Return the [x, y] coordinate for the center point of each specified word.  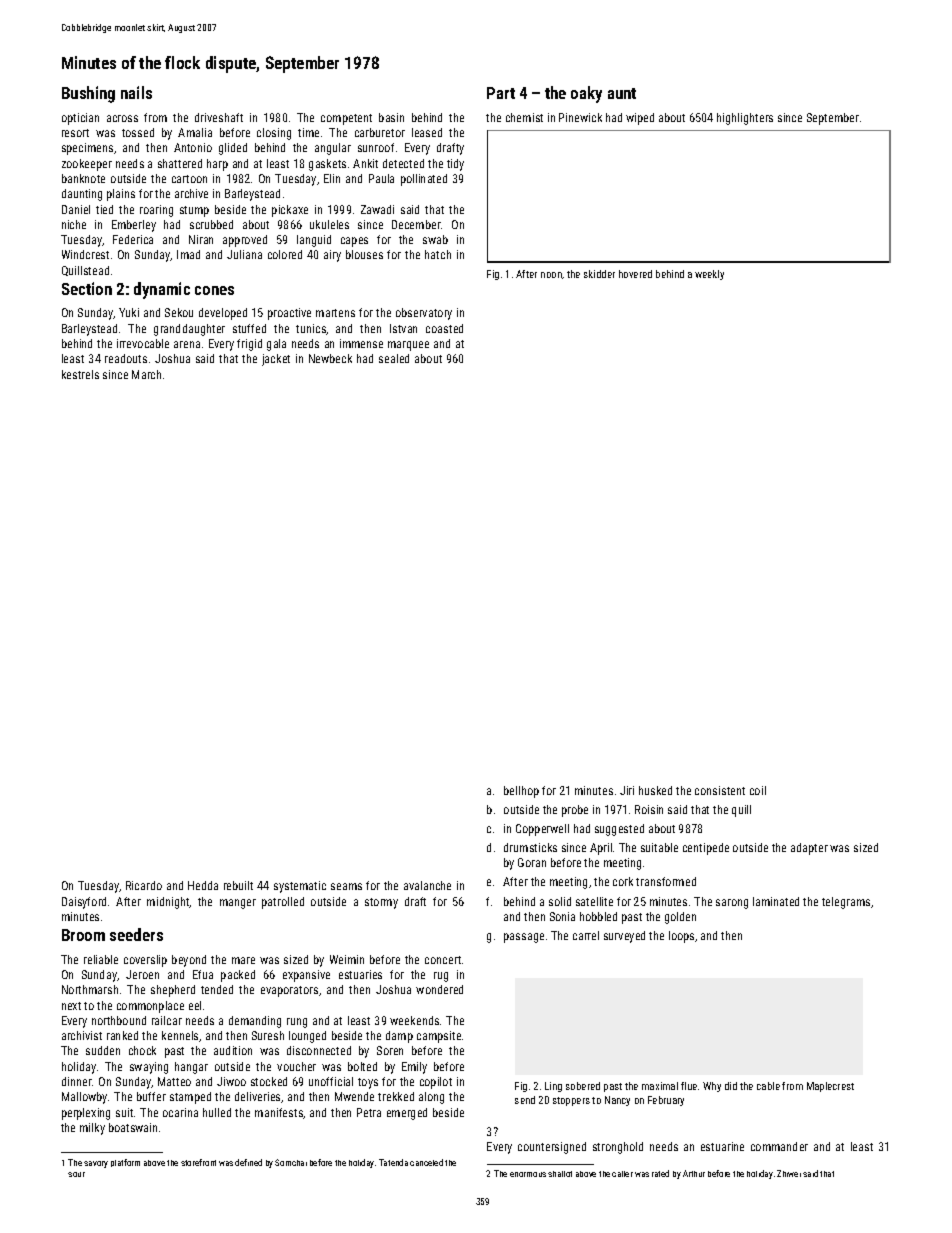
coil [758, 790]
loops [681, 937]
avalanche [427, 885]
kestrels [80, 374]
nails [136, 92]
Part [501, 93]
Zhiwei [789, 1173]
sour [76, 1174]
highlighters [745, 119]
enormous [528, 1174]
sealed [394, 358]
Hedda [203, 885]
